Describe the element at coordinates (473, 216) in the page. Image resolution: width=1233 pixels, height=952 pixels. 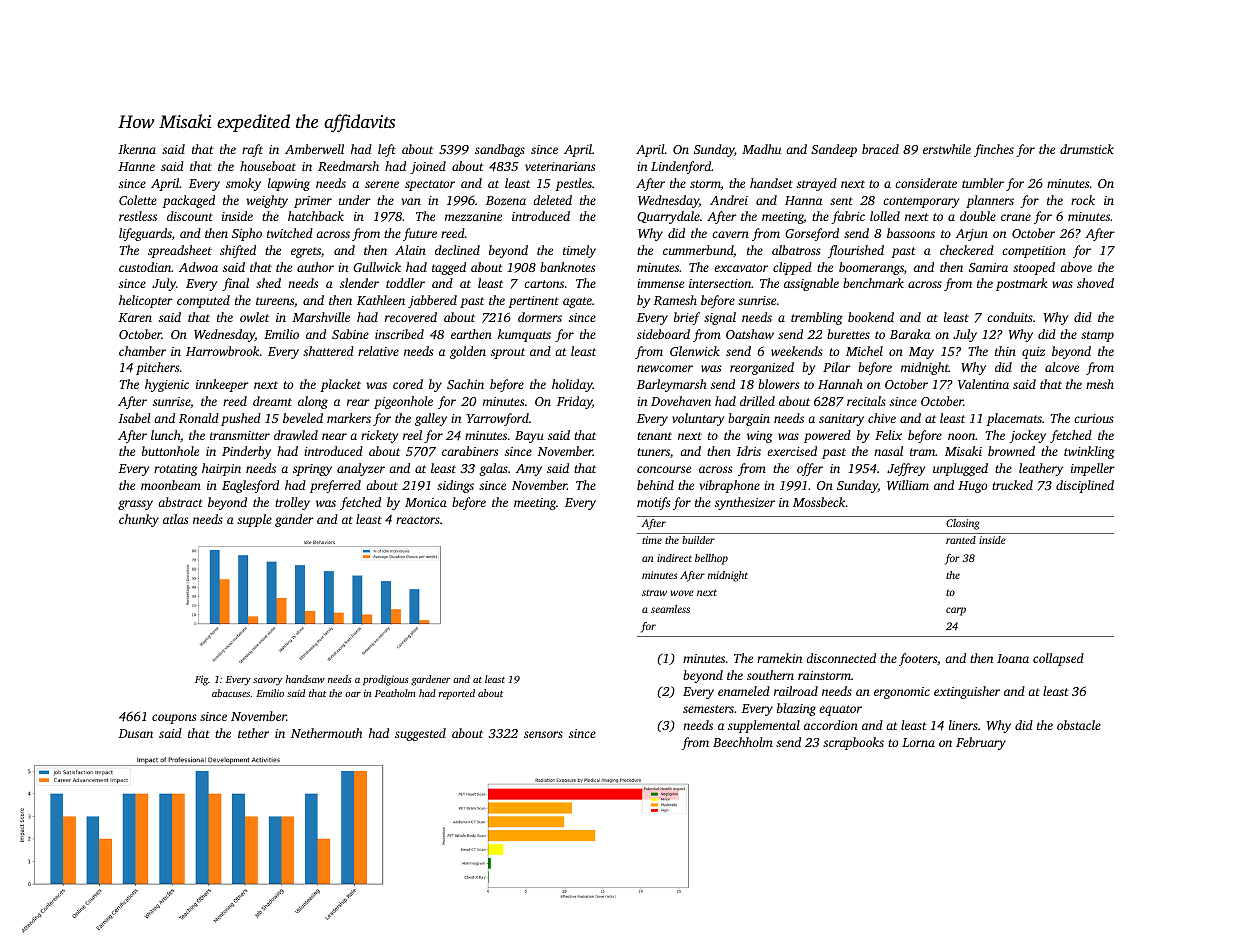
I see `mezzanine` at that location.
